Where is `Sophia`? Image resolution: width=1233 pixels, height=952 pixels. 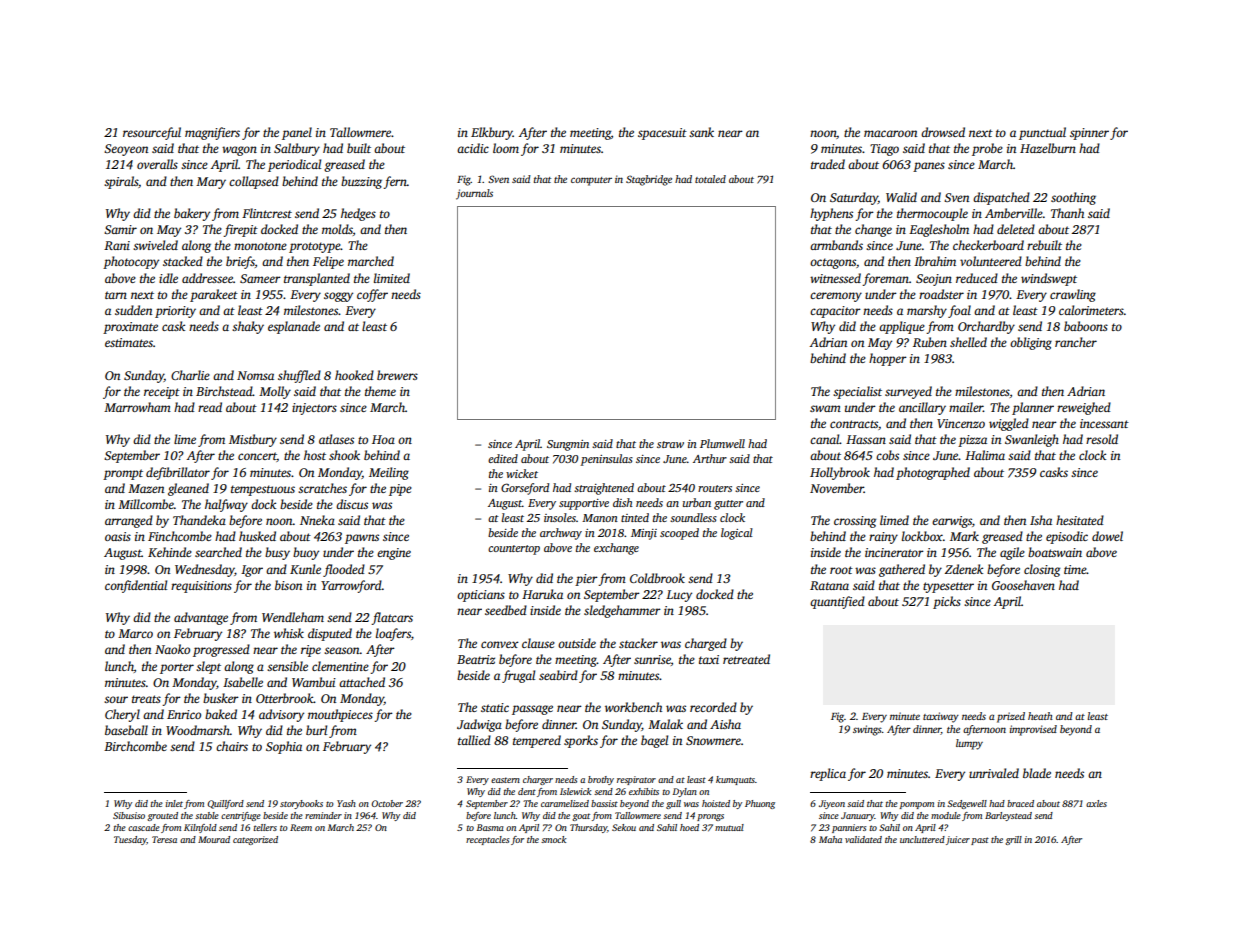 Sophia is located at coordinates (284, 747).
